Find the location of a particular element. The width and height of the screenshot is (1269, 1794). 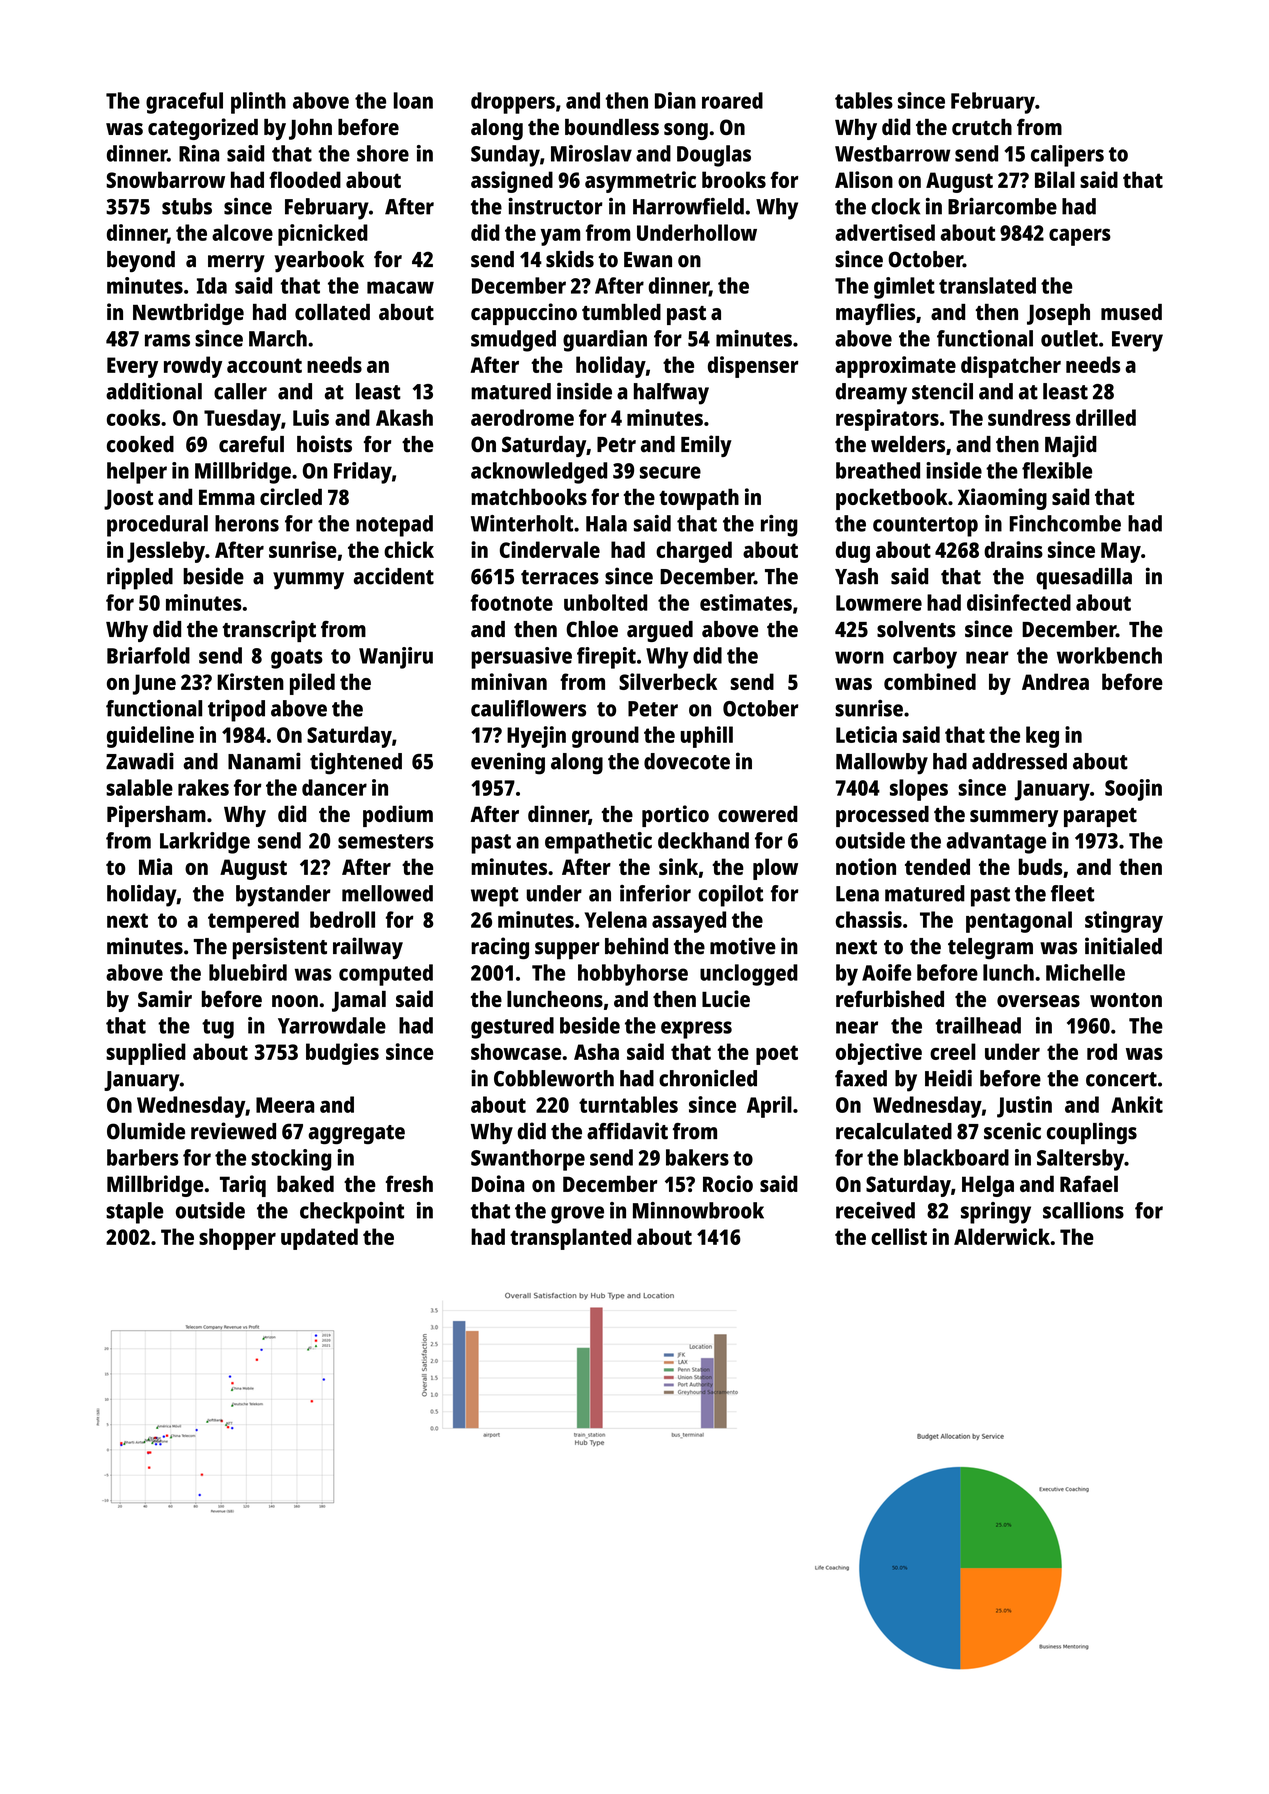

flexible is located at coordinates (1057, 470).
